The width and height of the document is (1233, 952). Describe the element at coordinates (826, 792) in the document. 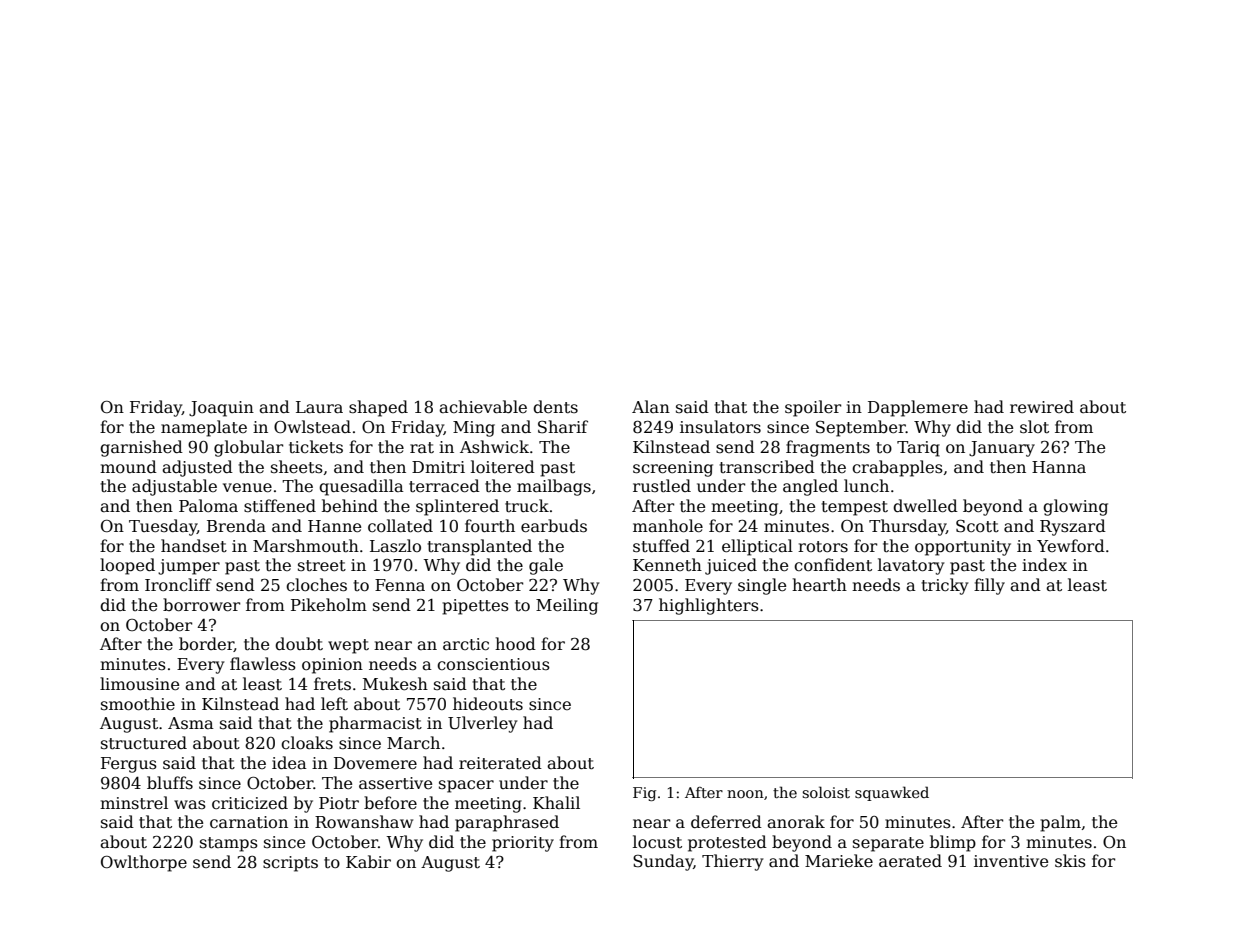

I see `soloist` at that location.
